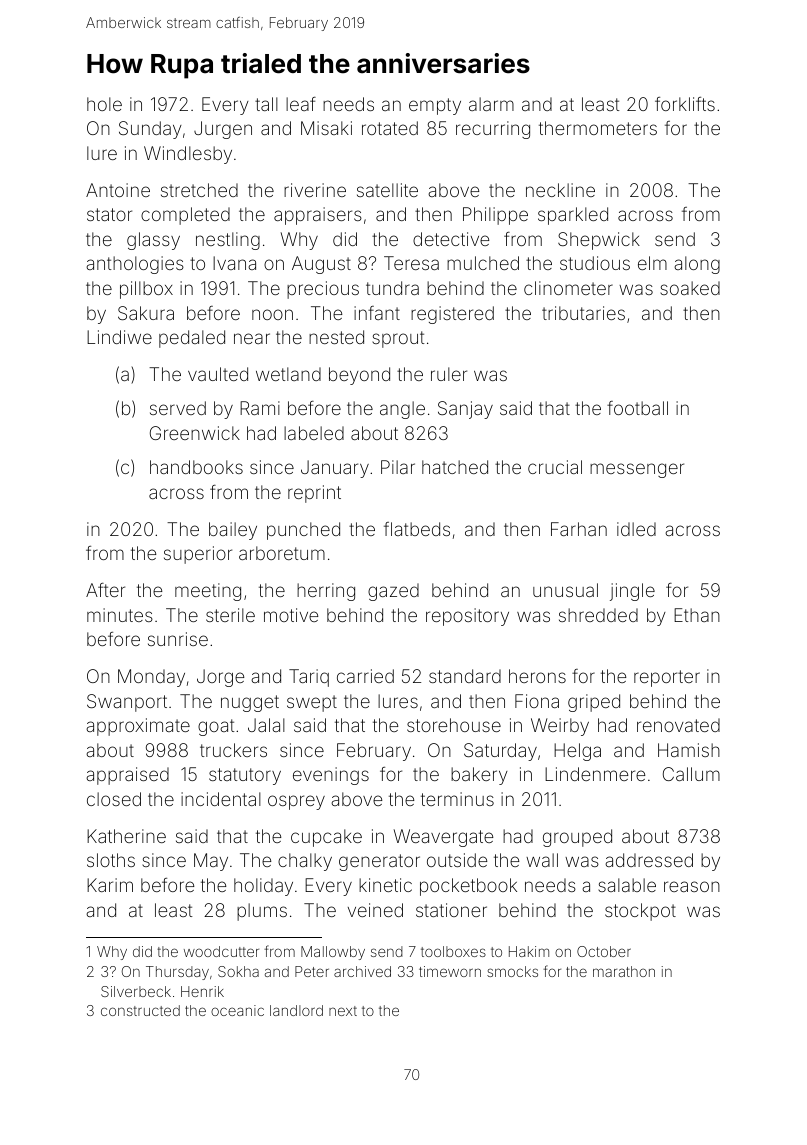  What do you see at coordinates (140, 1010) in the document?
I see `constructed` at bounding box center [140, 1010].
